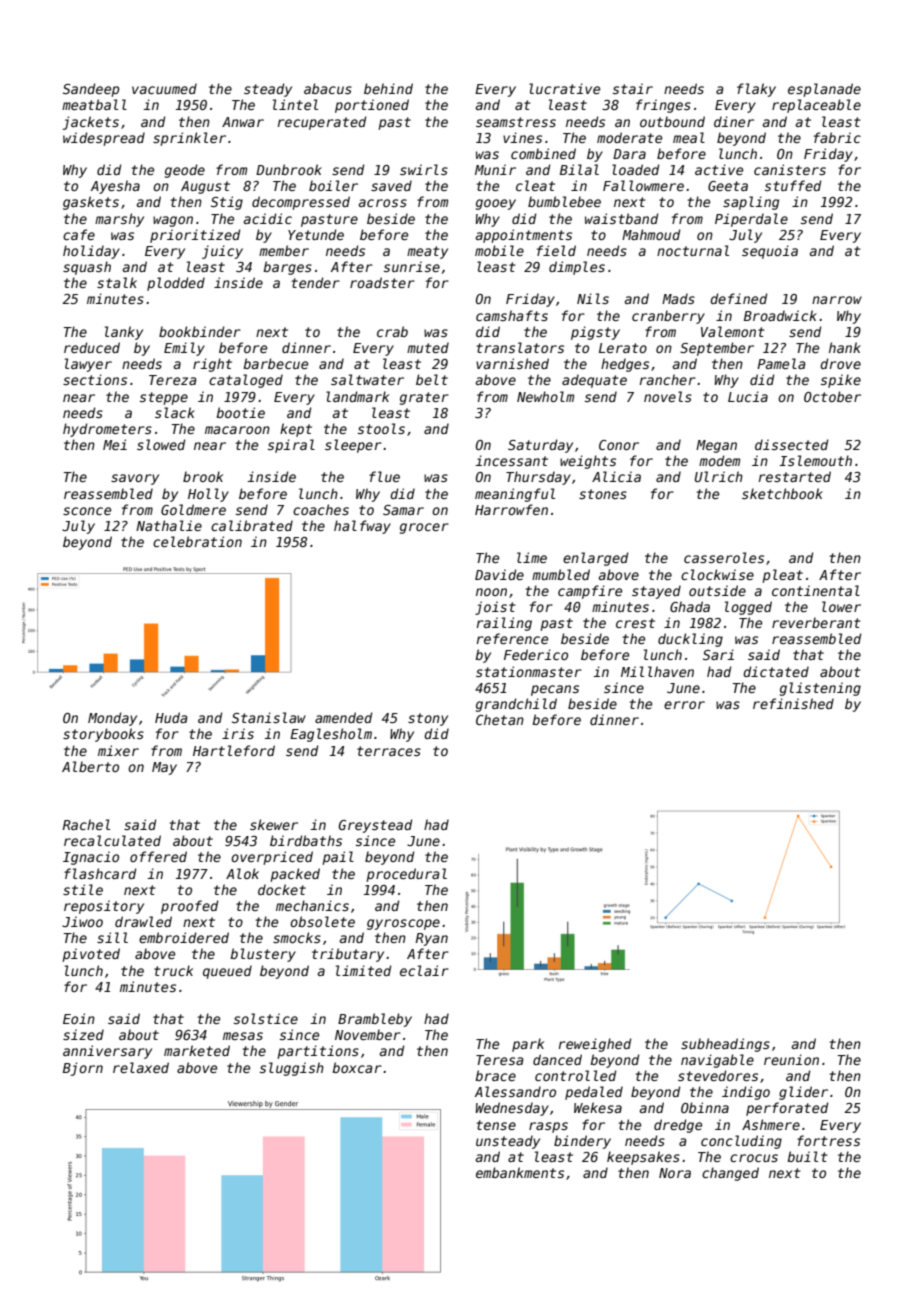  What do you see at coordinates (791, 1059) in the screenshot?
I see `reunion` at bounding box center [791, 1059].
